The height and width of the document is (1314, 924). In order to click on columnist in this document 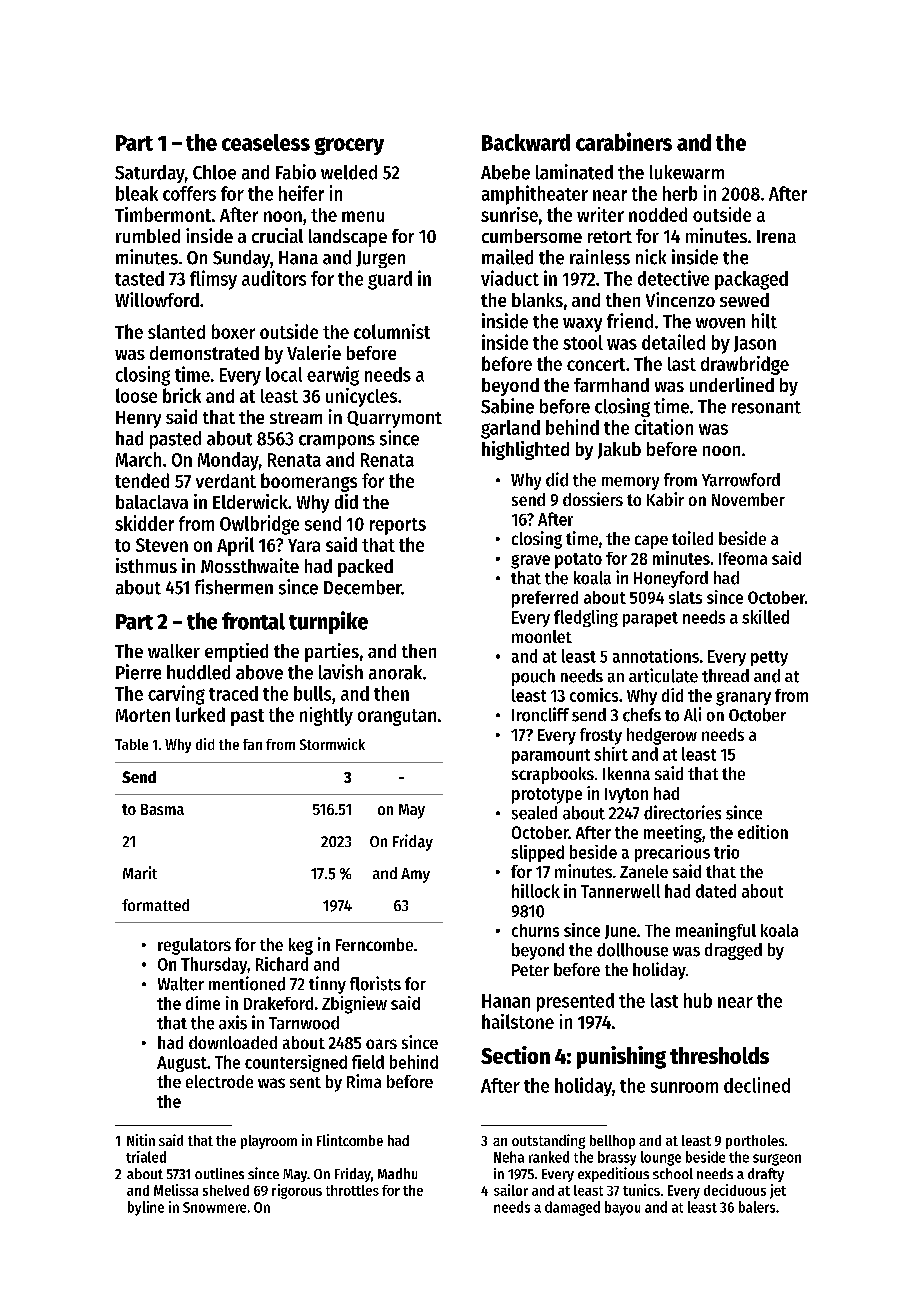, I will do `click(392, 331)`.
